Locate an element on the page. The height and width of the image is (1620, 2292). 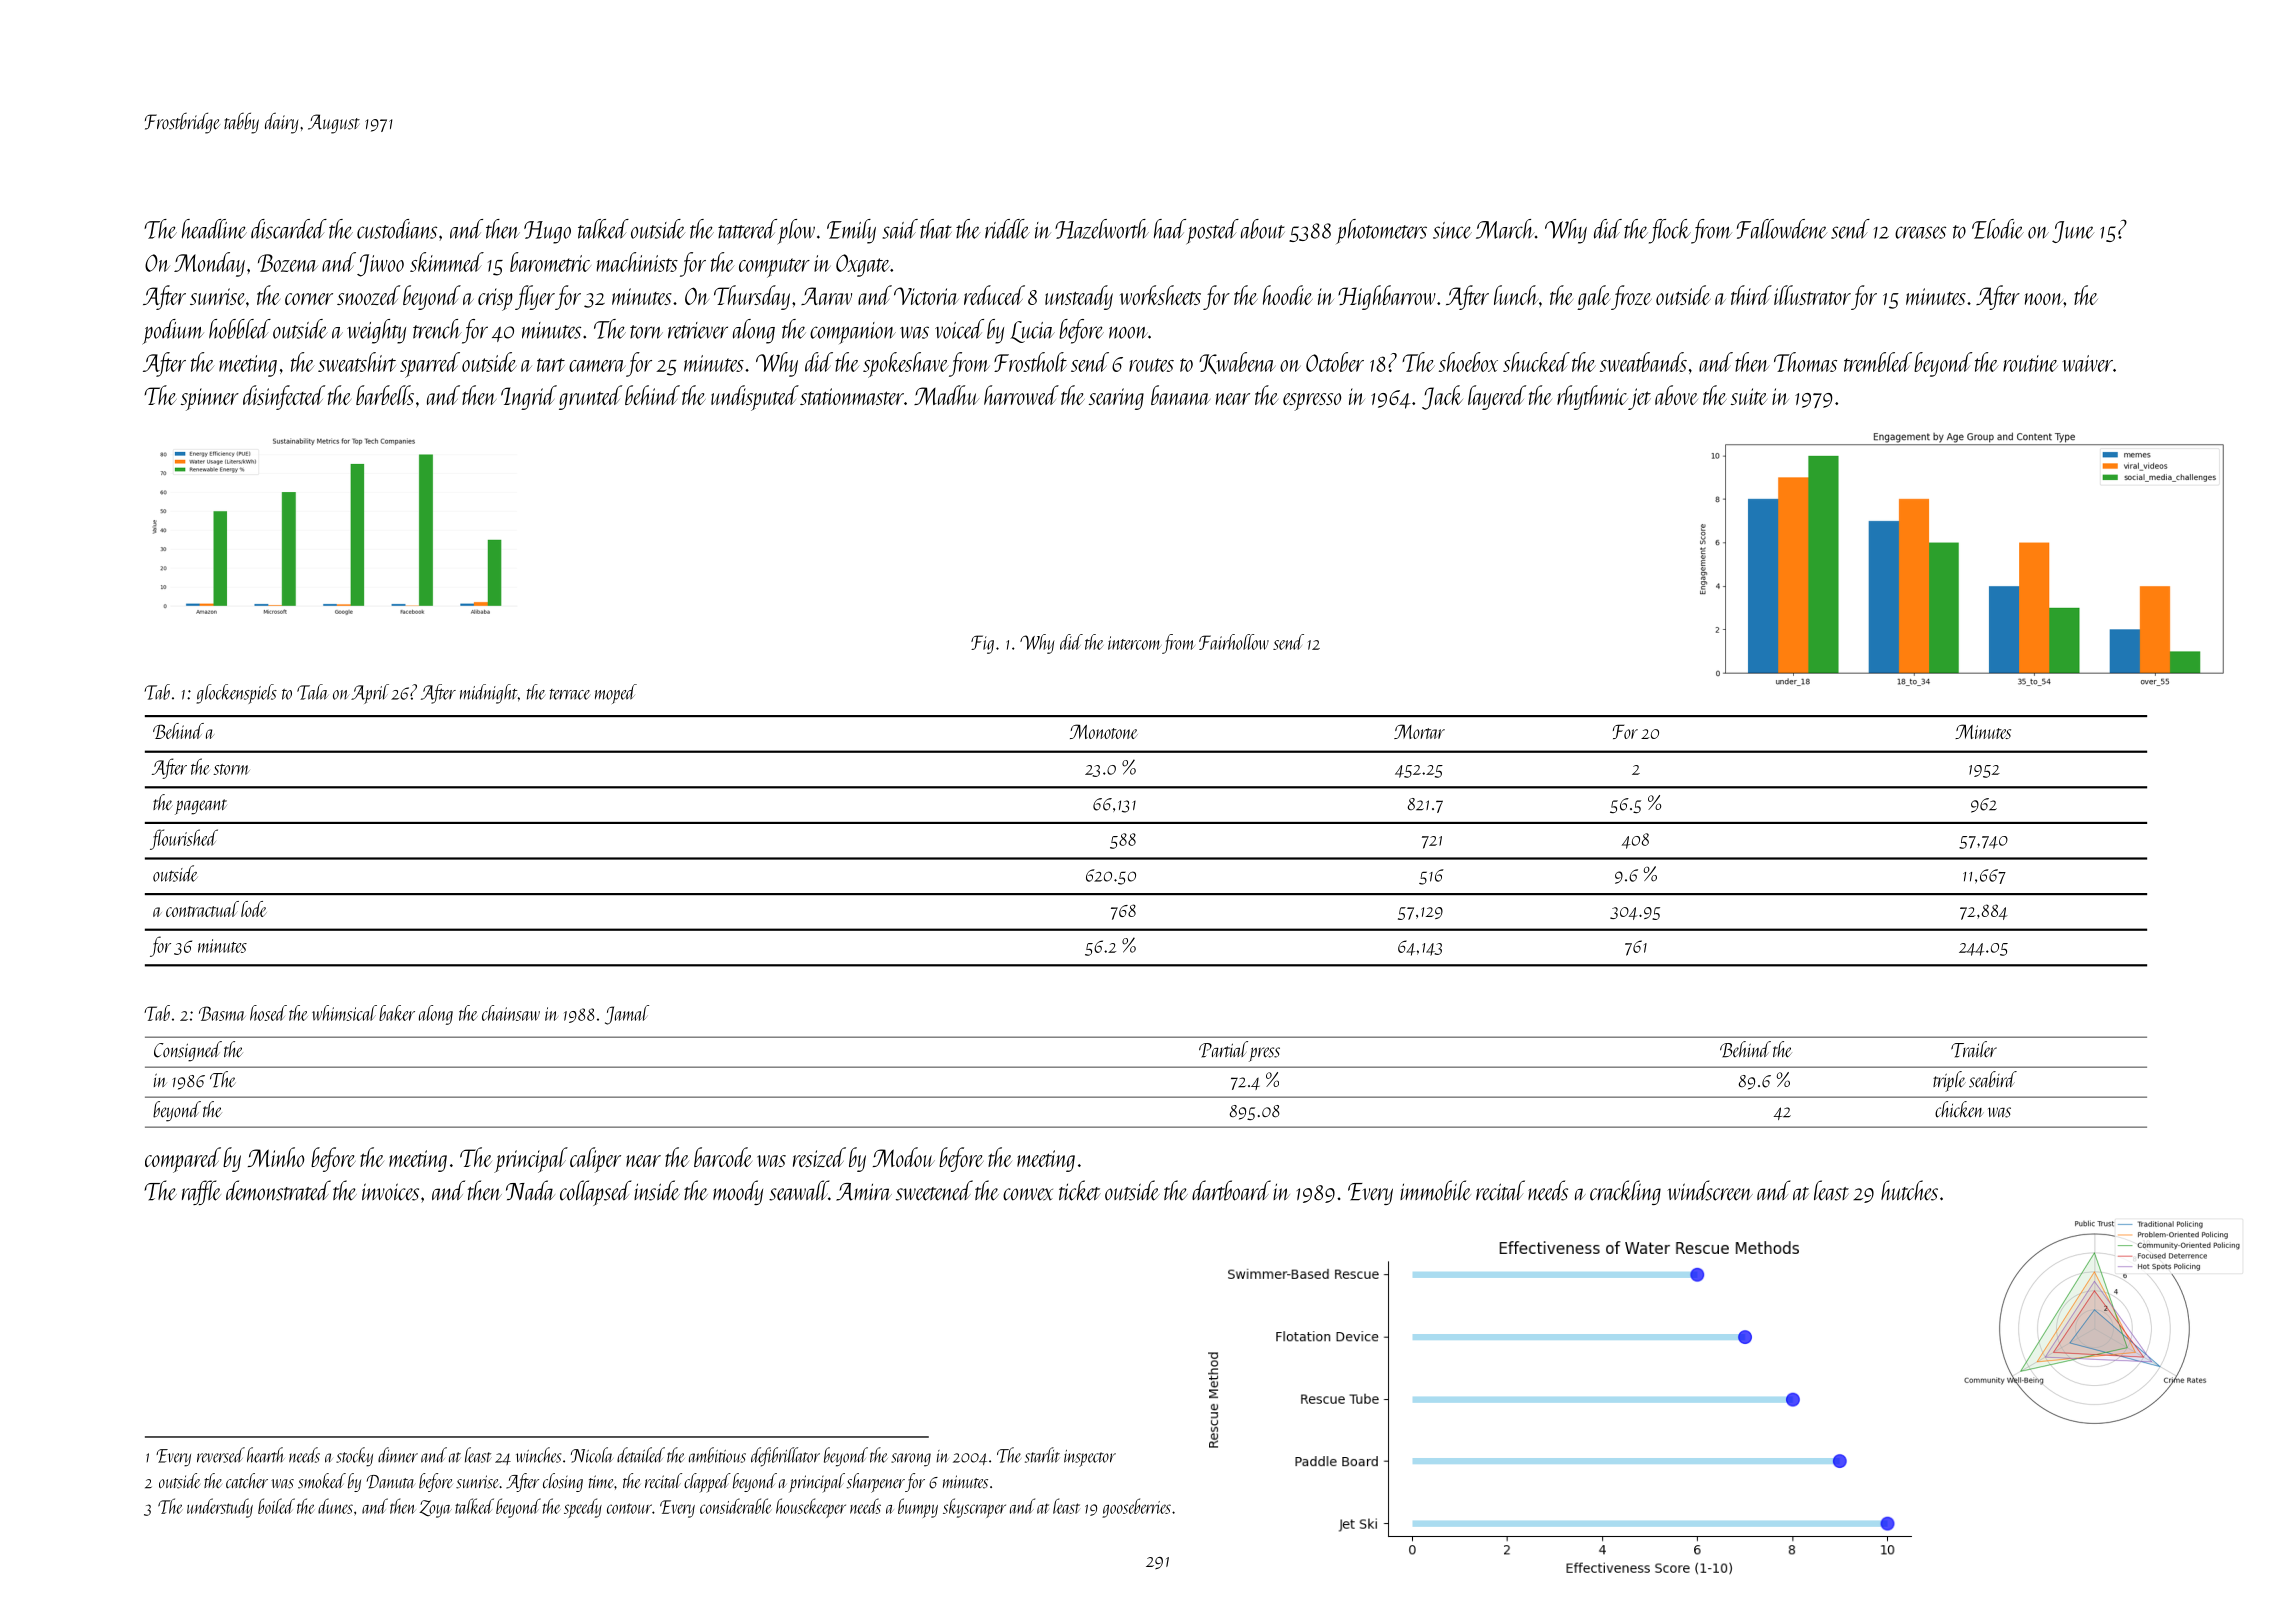
ambitious is located at coordinates (717, 1455).
